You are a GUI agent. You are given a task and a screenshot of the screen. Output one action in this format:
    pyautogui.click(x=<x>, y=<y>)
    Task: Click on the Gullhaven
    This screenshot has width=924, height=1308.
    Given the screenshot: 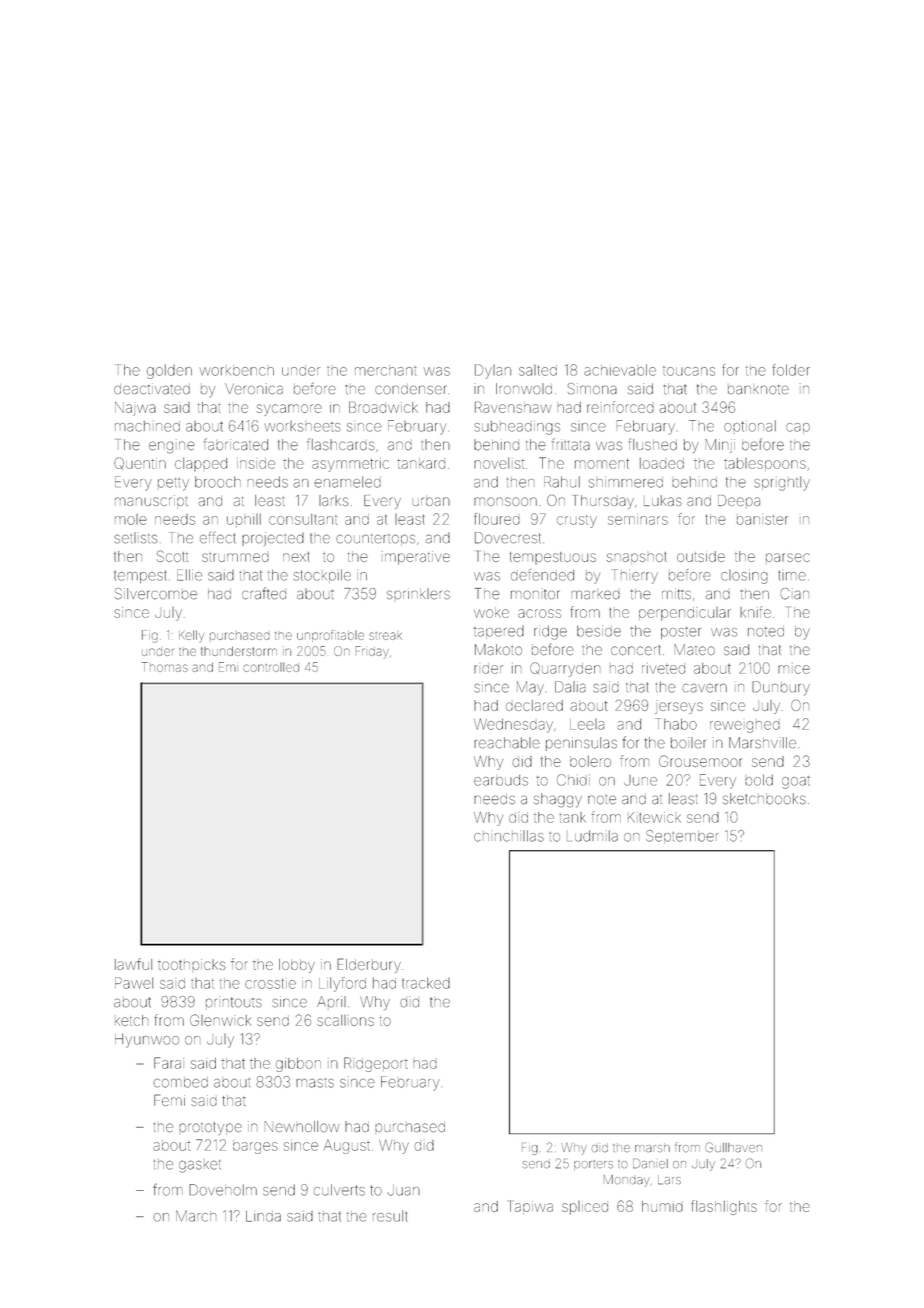 What is the action you would take?
    pyautogui.click(x=733, y=1147)
